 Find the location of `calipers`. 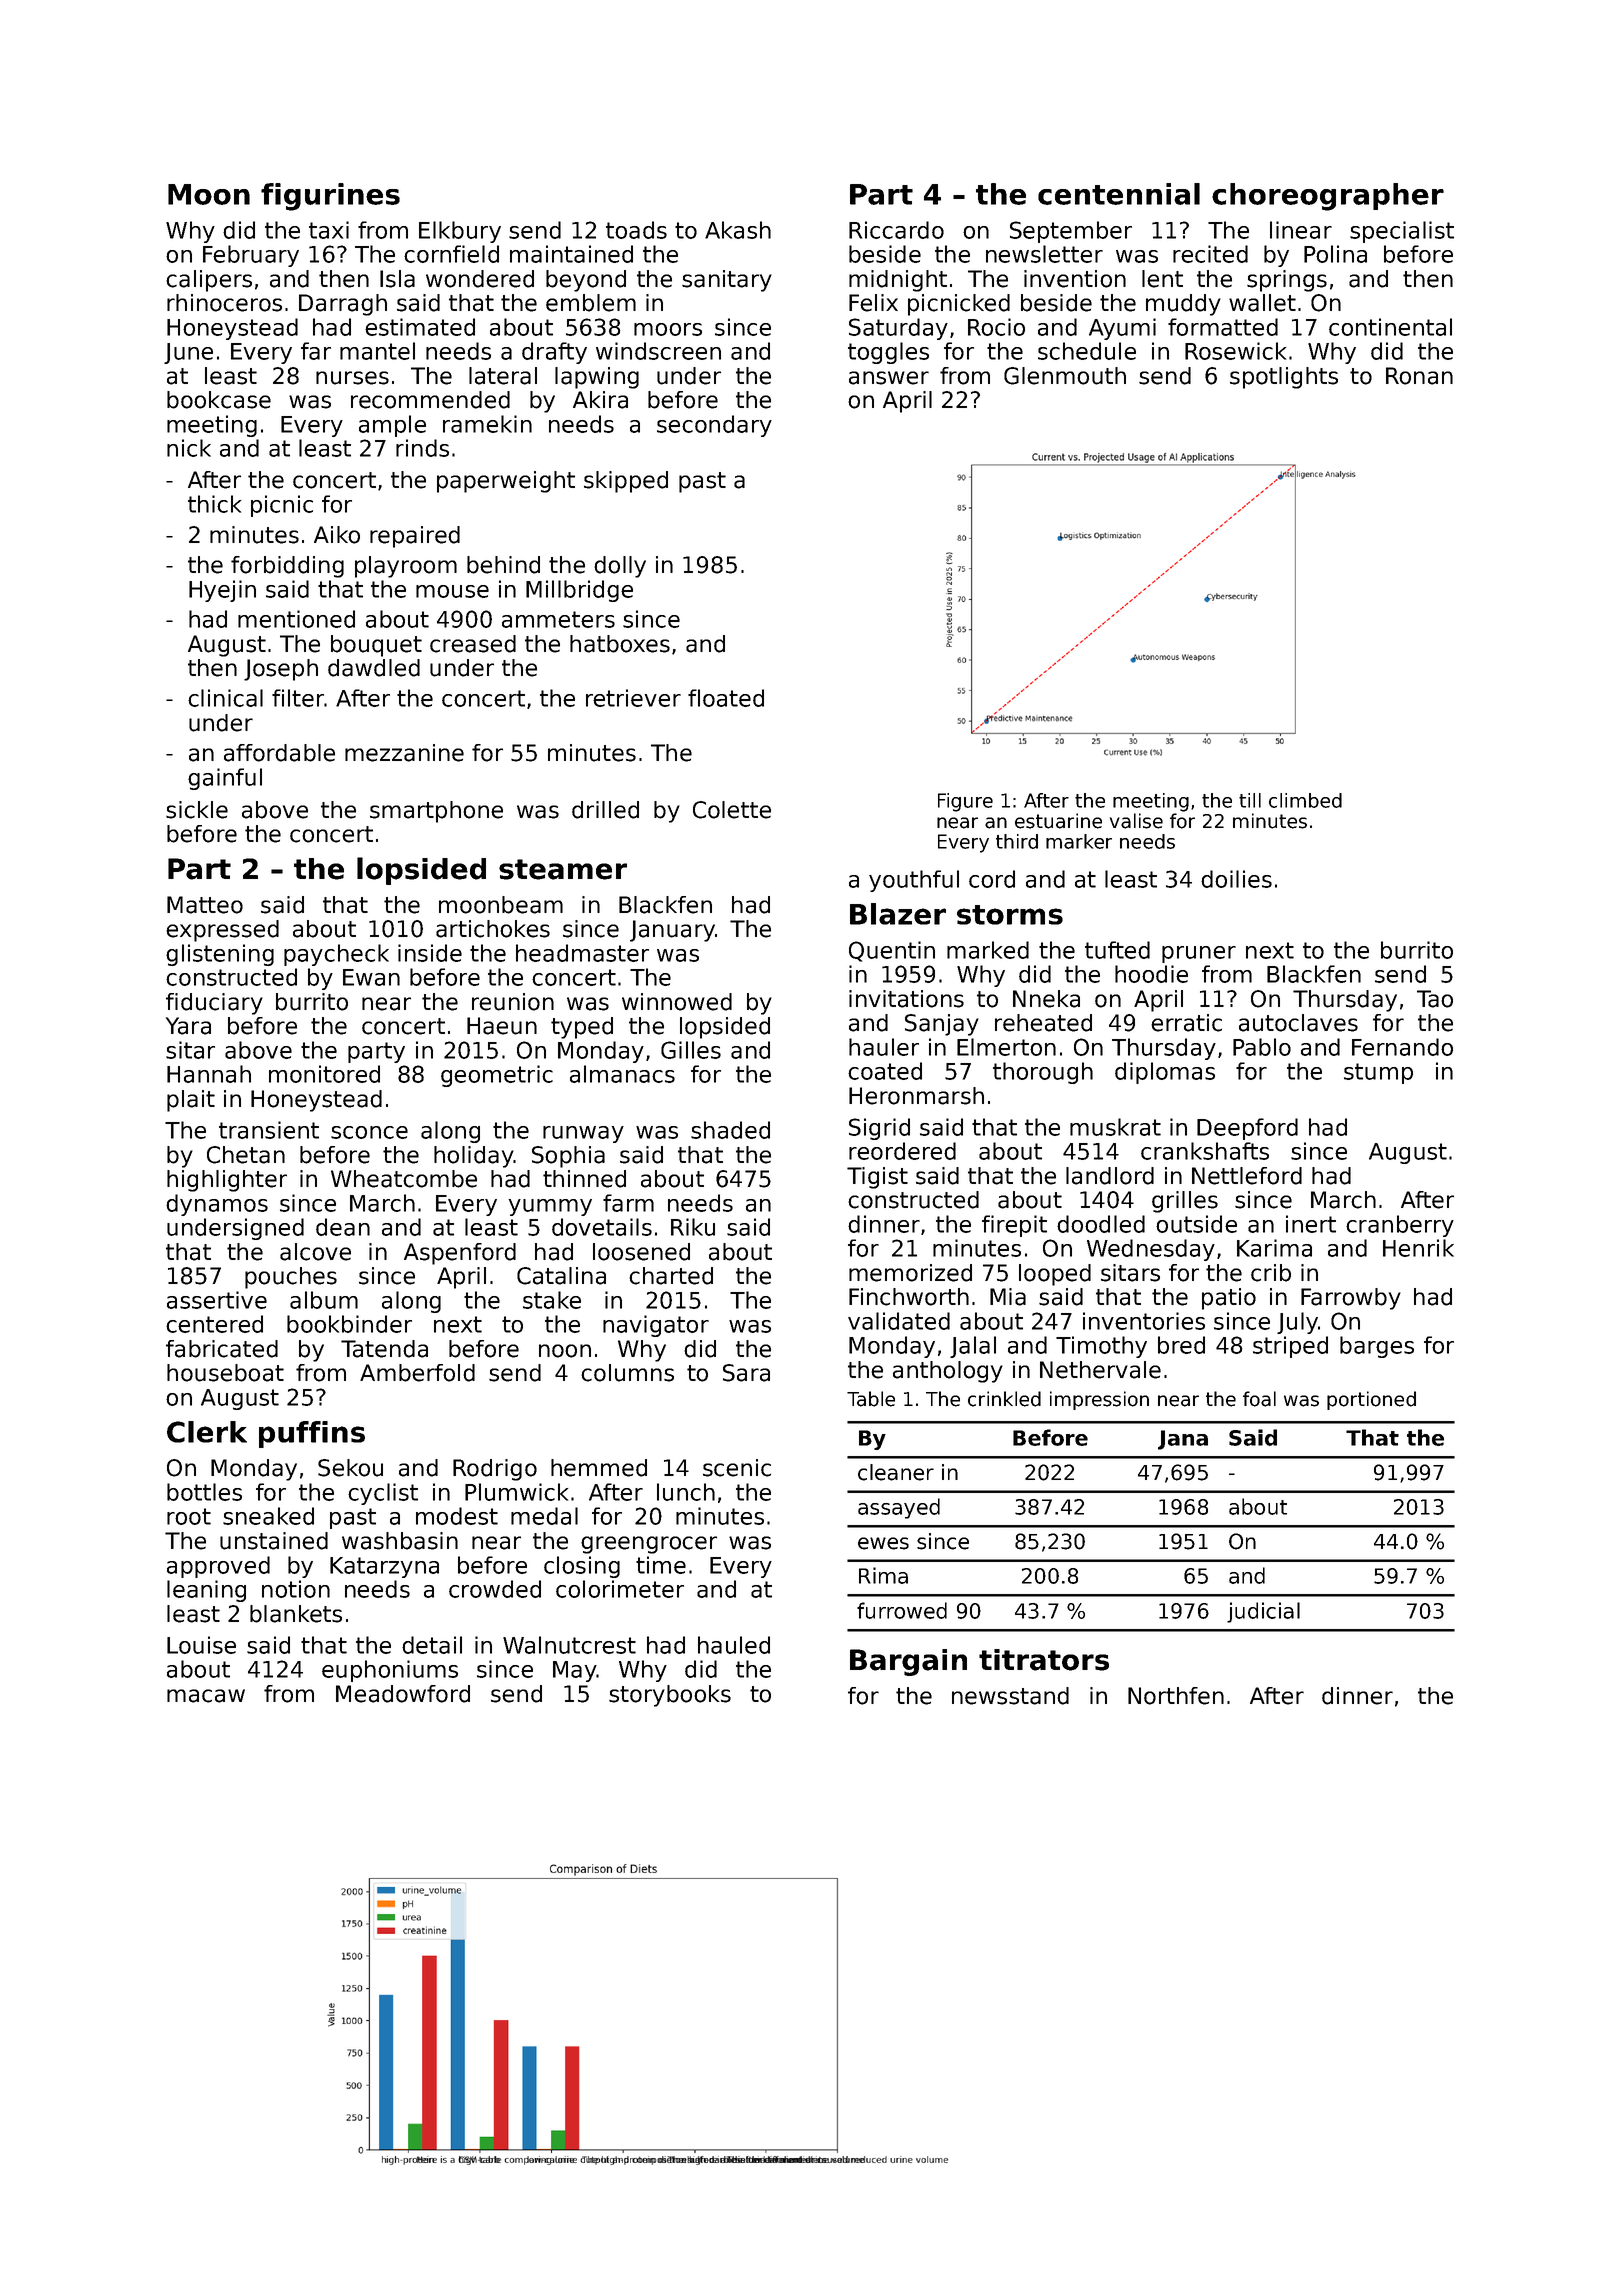

calipers is located at coordinates (209, 281).
